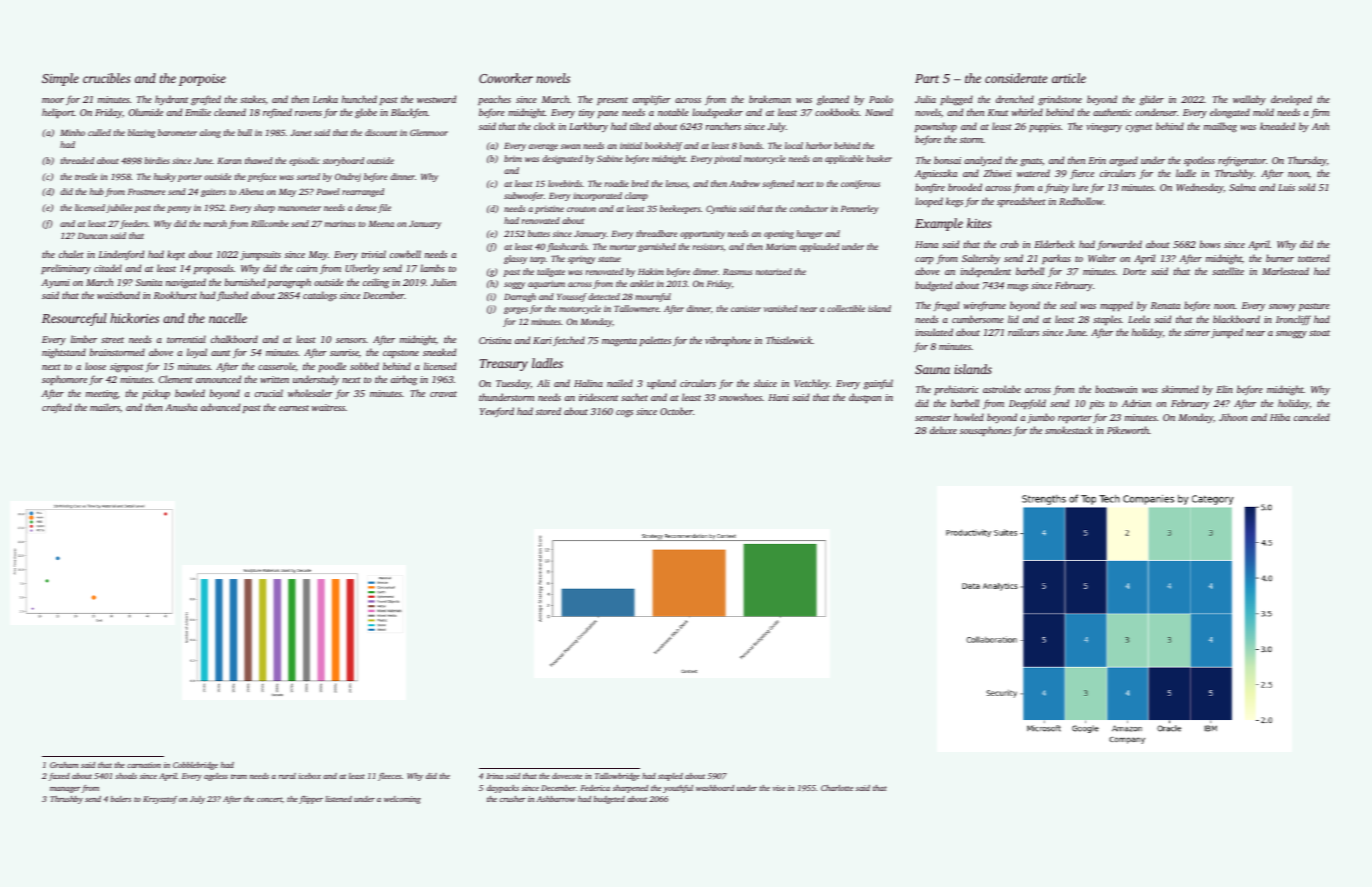  What do you see at coordinates (943, 430) in the screenshot?
I see `deluxe` at bounding box center [943, 430].
